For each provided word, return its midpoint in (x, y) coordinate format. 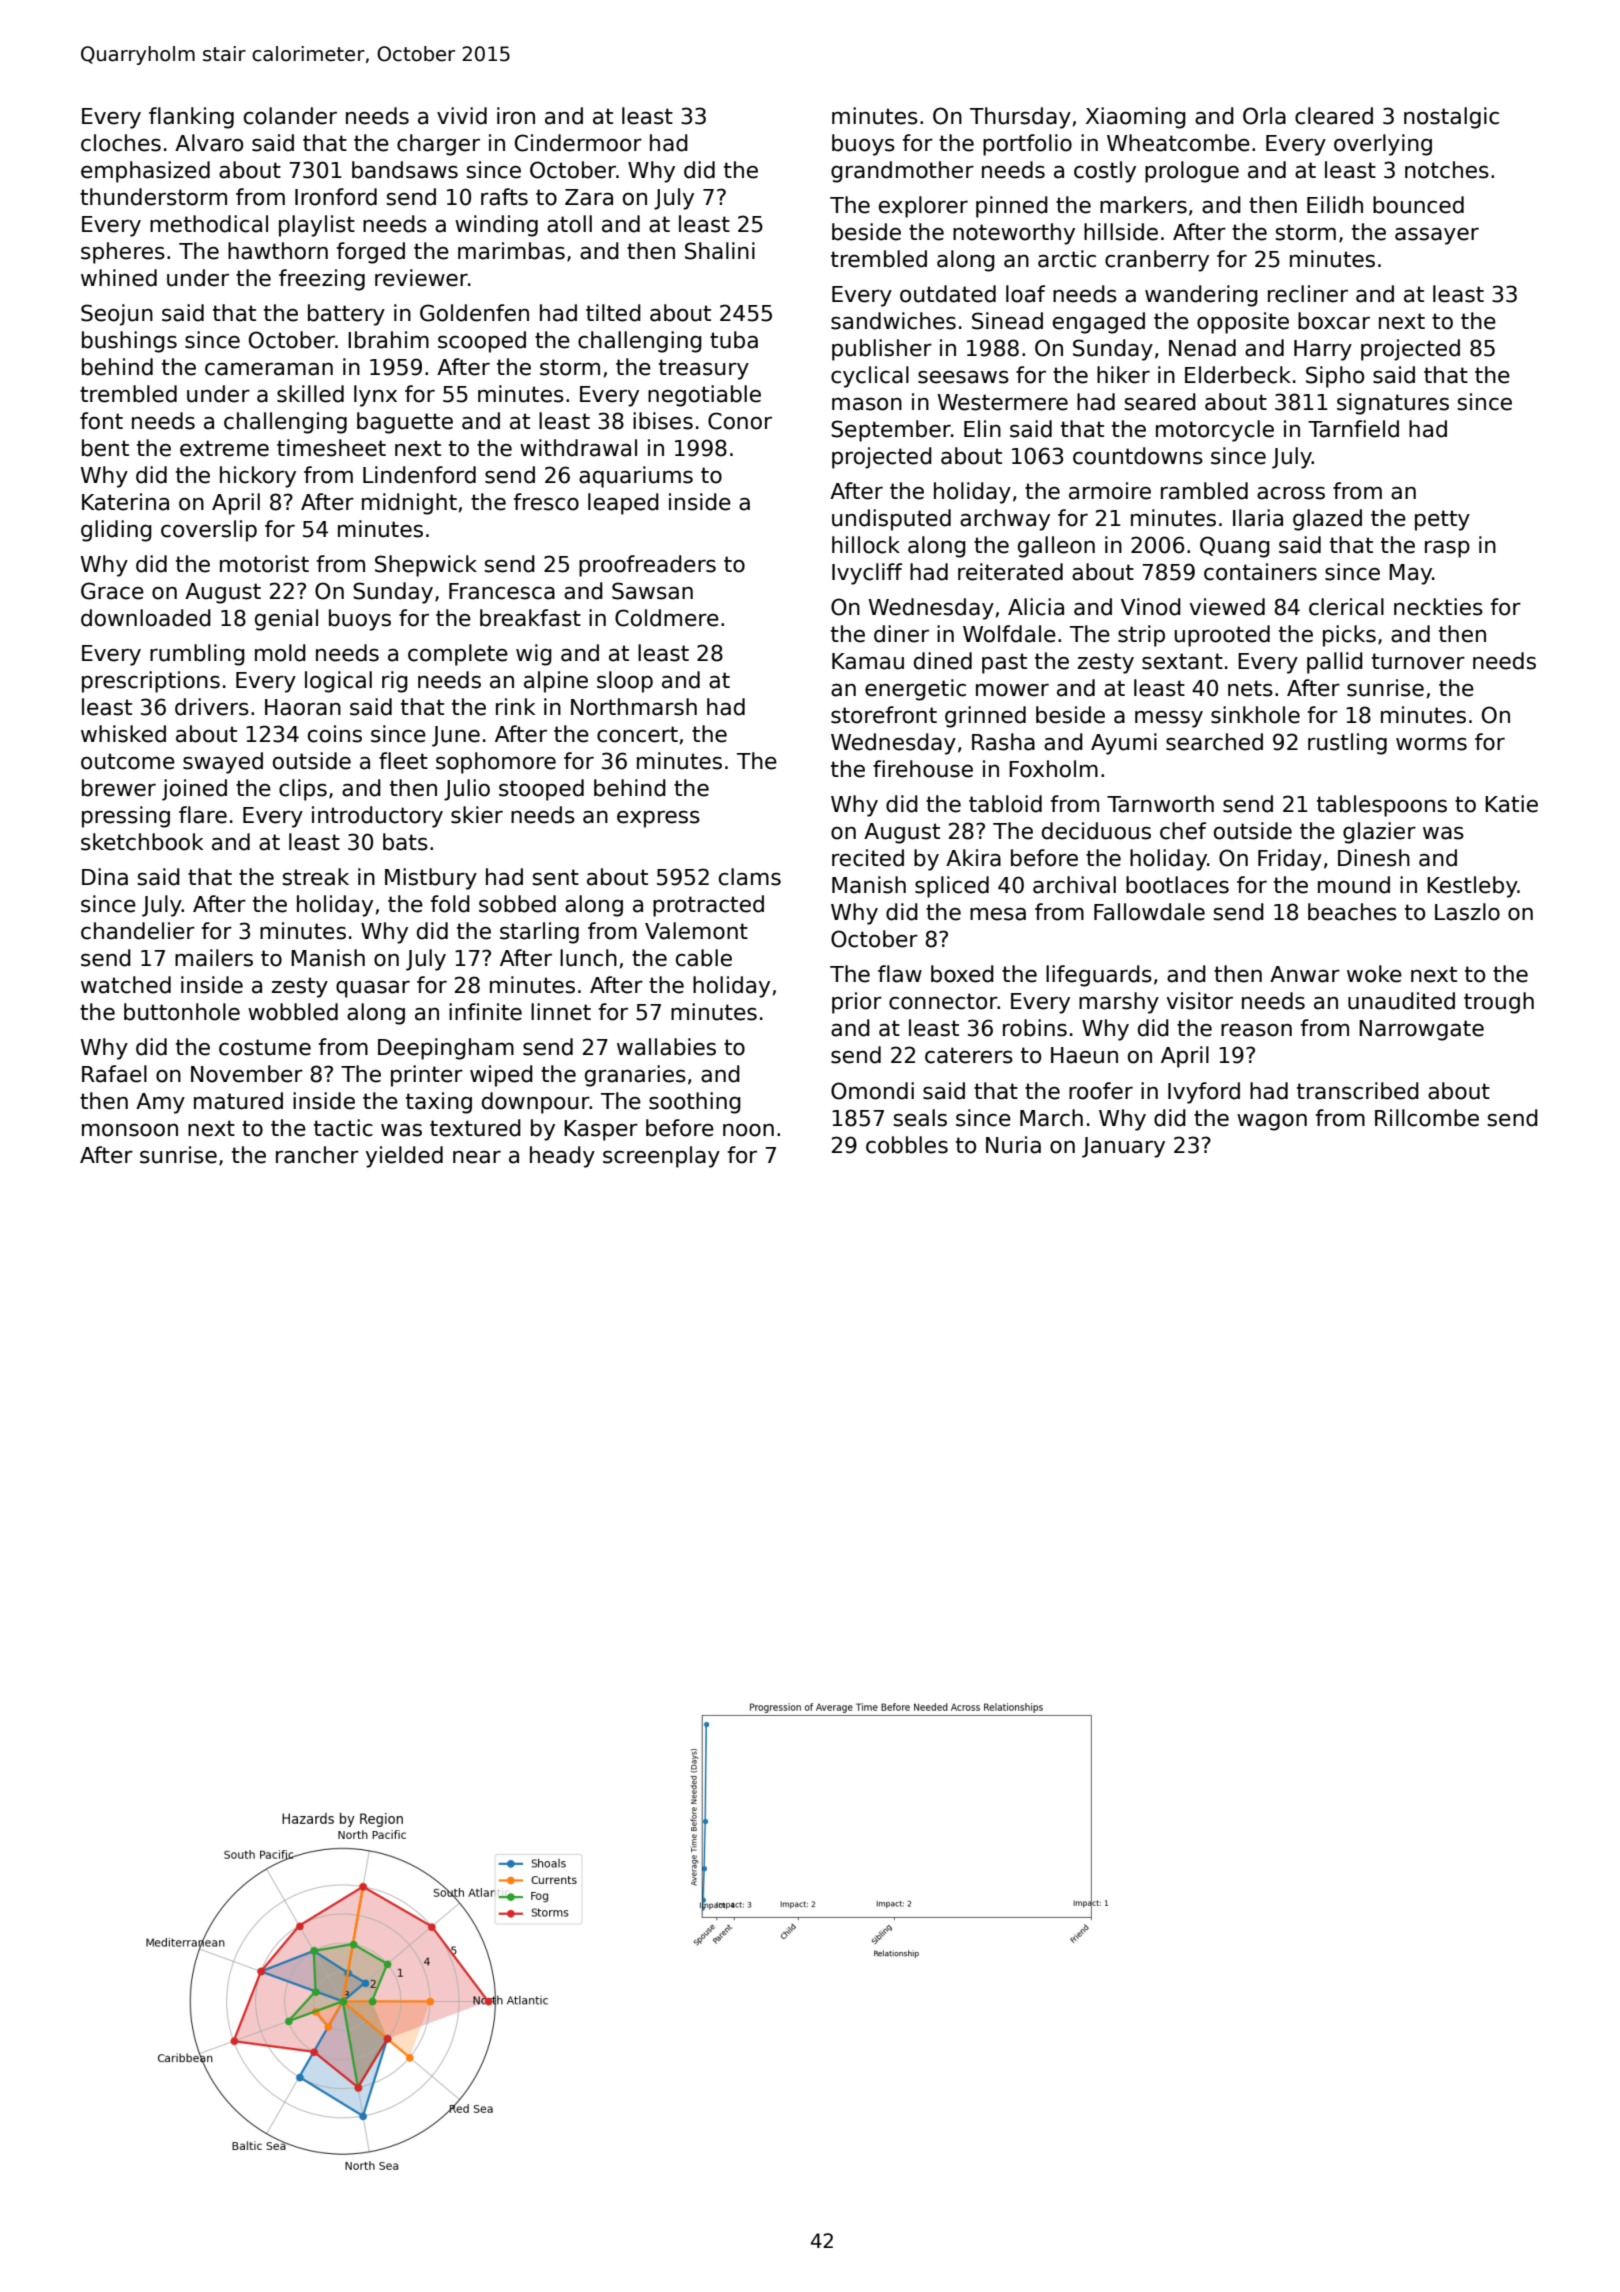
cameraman (269, 369)
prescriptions (151, 682)
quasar (373, 989)
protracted (708, 906)
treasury (704, 369)
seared (1160, 402)
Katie (1511, 804)
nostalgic (1451, 118)
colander (290, 116)
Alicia (1036, 607)
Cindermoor (578, 143)
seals (920, 1118)
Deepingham (446, 1049)
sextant (1182, 661)
